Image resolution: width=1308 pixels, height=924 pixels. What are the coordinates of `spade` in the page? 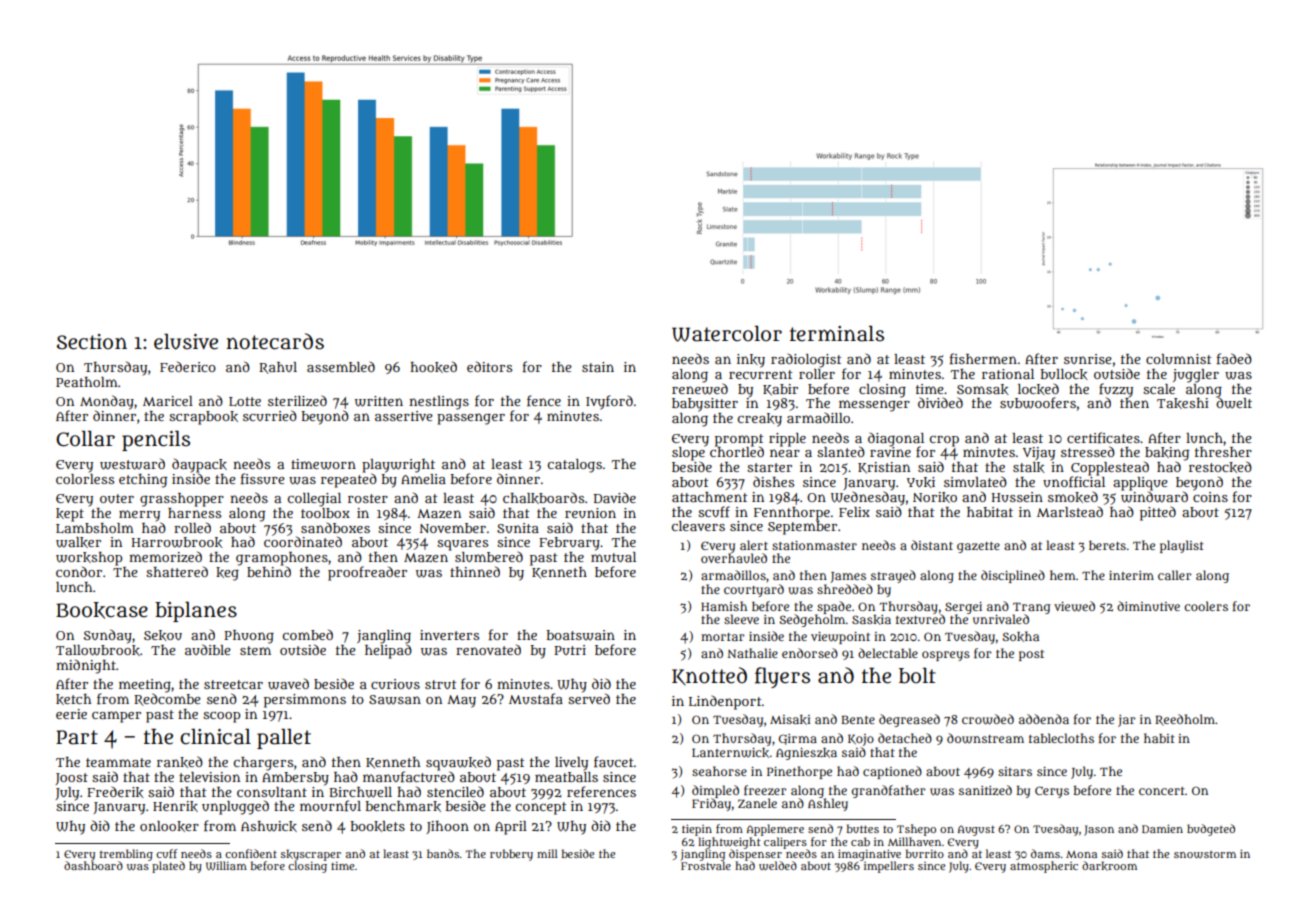 It's located at (834, 607).
